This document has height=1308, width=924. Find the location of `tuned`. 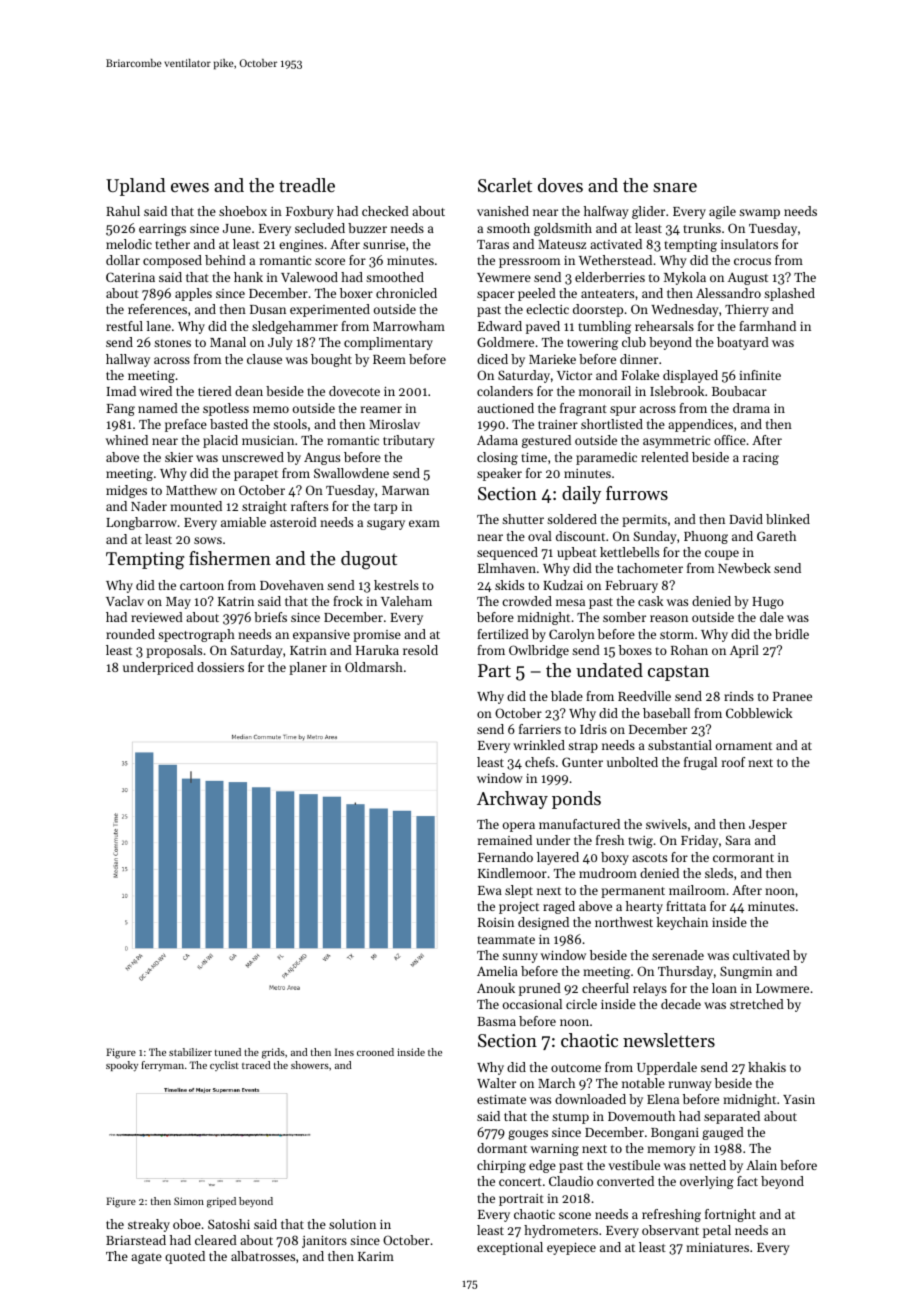

tuned is located at coordinates (228, 1052).
